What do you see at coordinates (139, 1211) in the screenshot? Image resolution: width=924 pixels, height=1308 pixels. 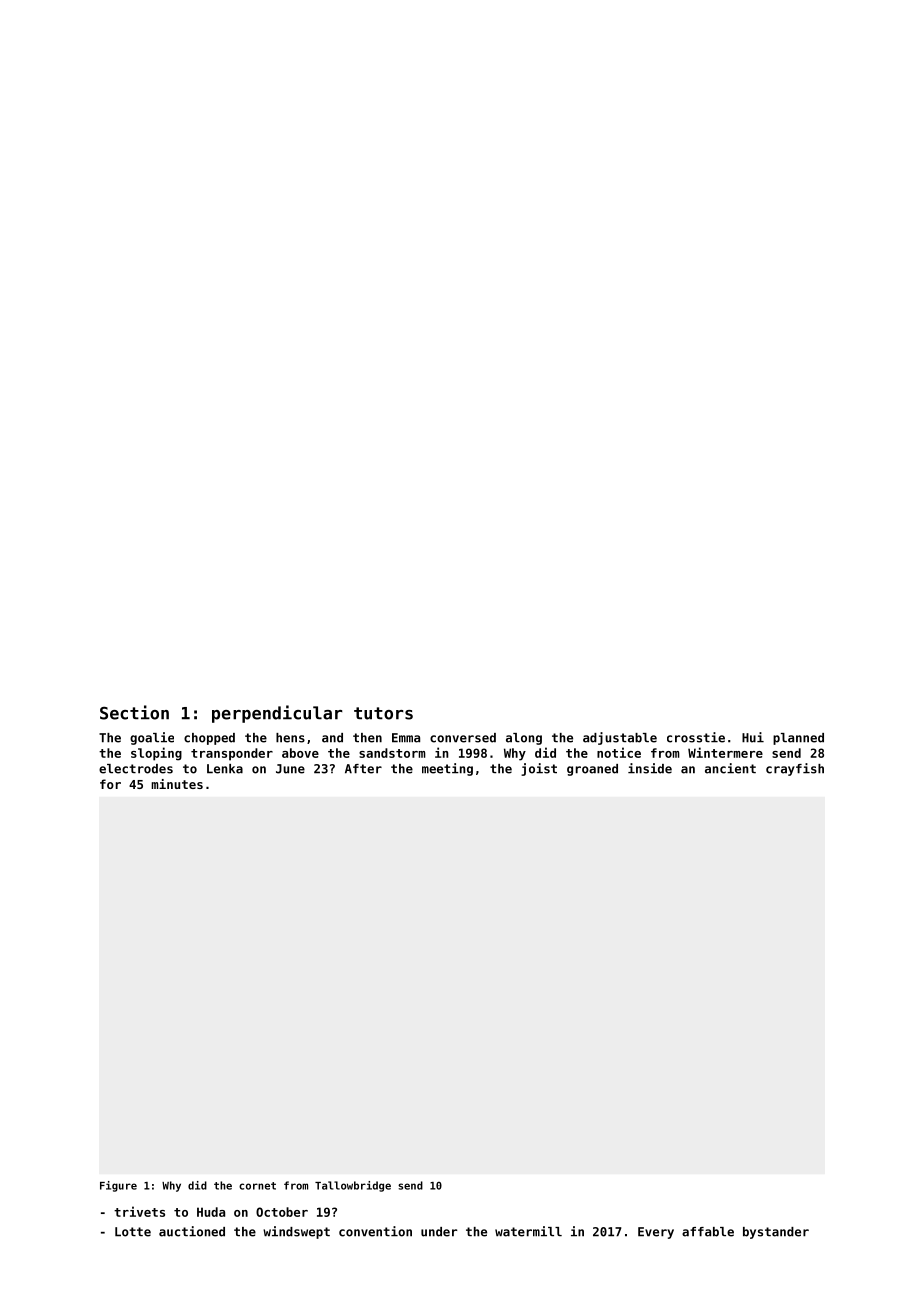 I see `trivets` at bounding box center [139, 1211].
